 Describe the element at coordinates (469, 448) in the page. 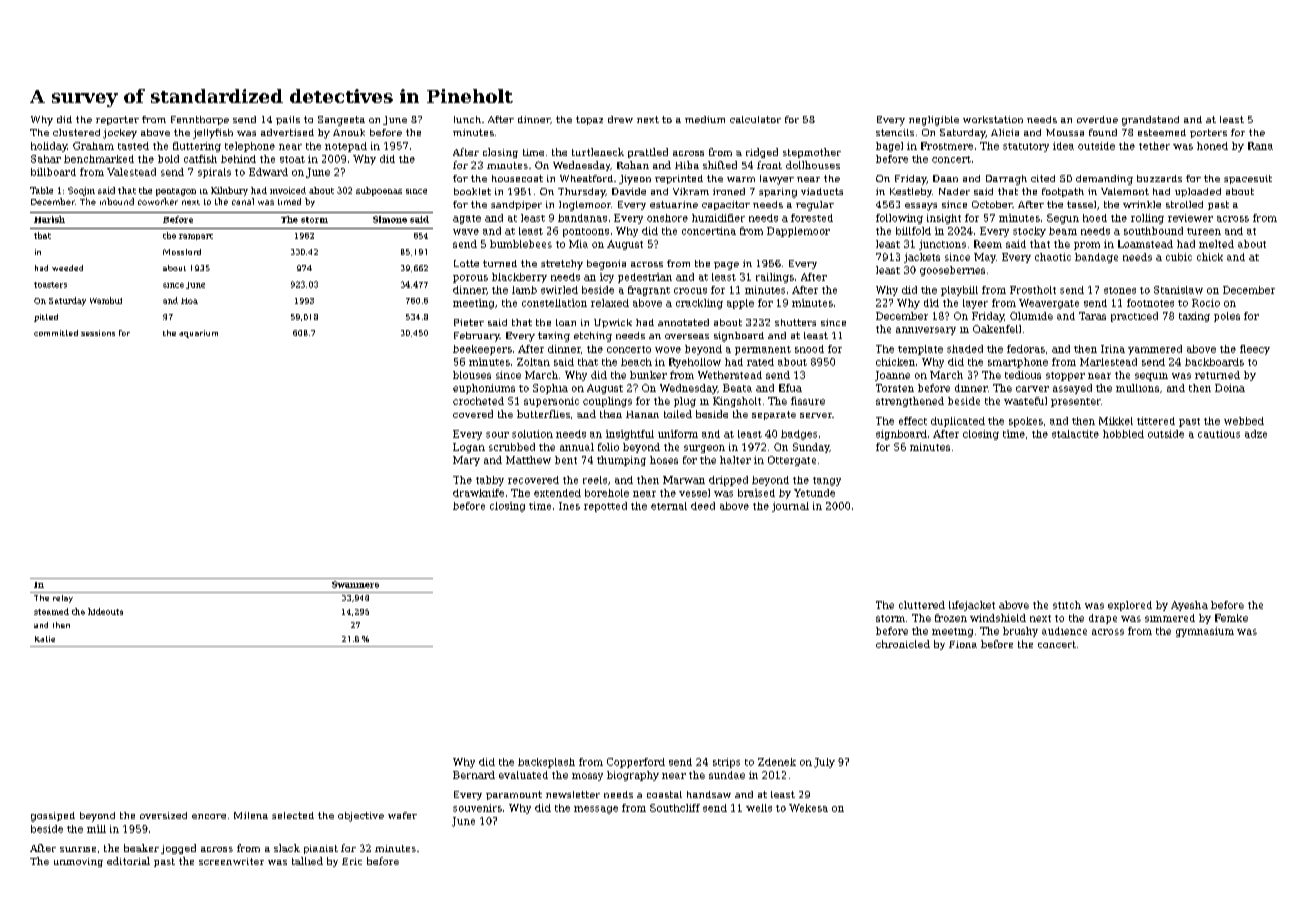

I see `Logan` at that location.
